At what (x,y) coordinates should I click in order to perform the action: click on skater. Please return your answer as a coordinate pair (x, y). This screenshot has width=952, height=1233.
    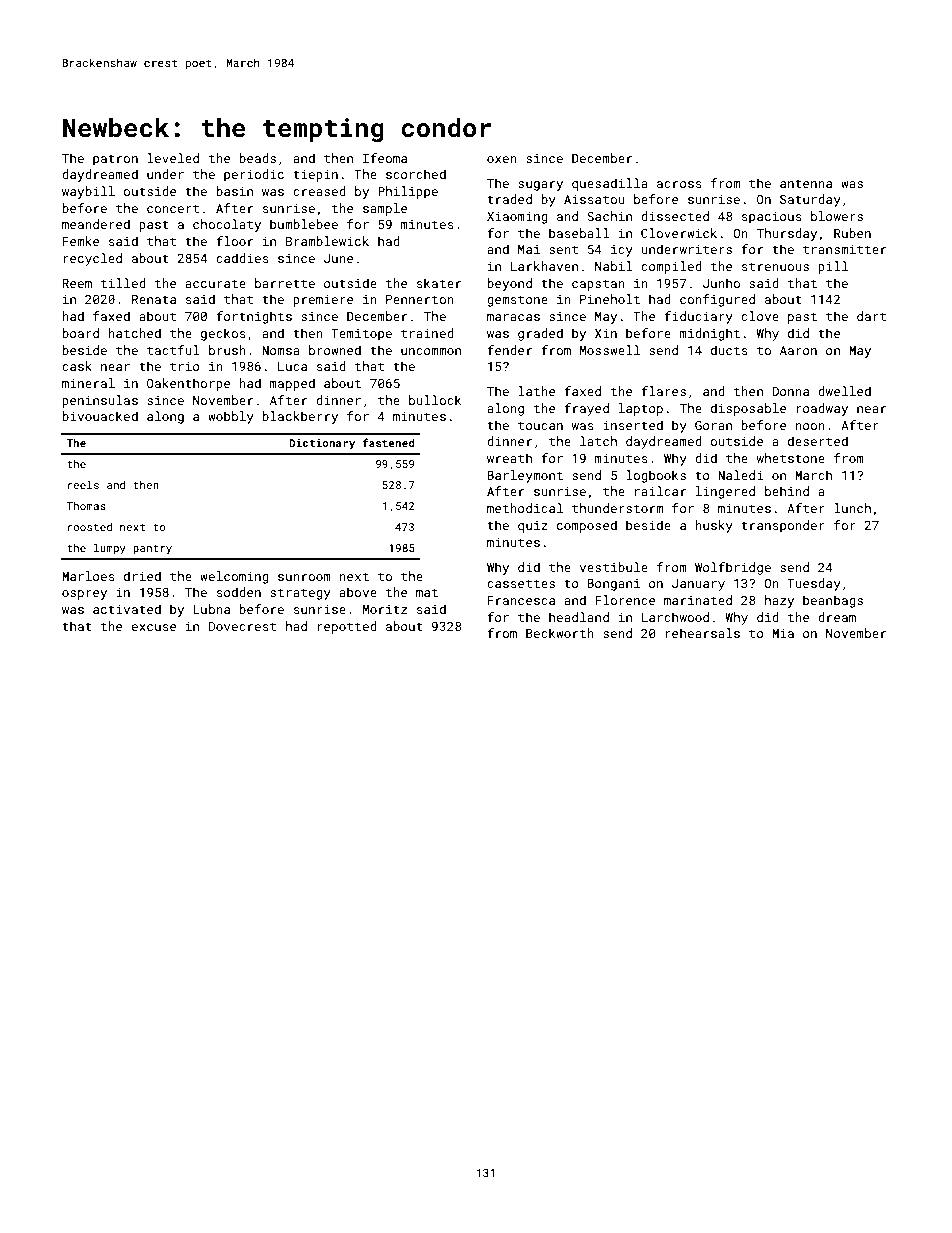
    Looking at the image, I should click on (439, 283).
